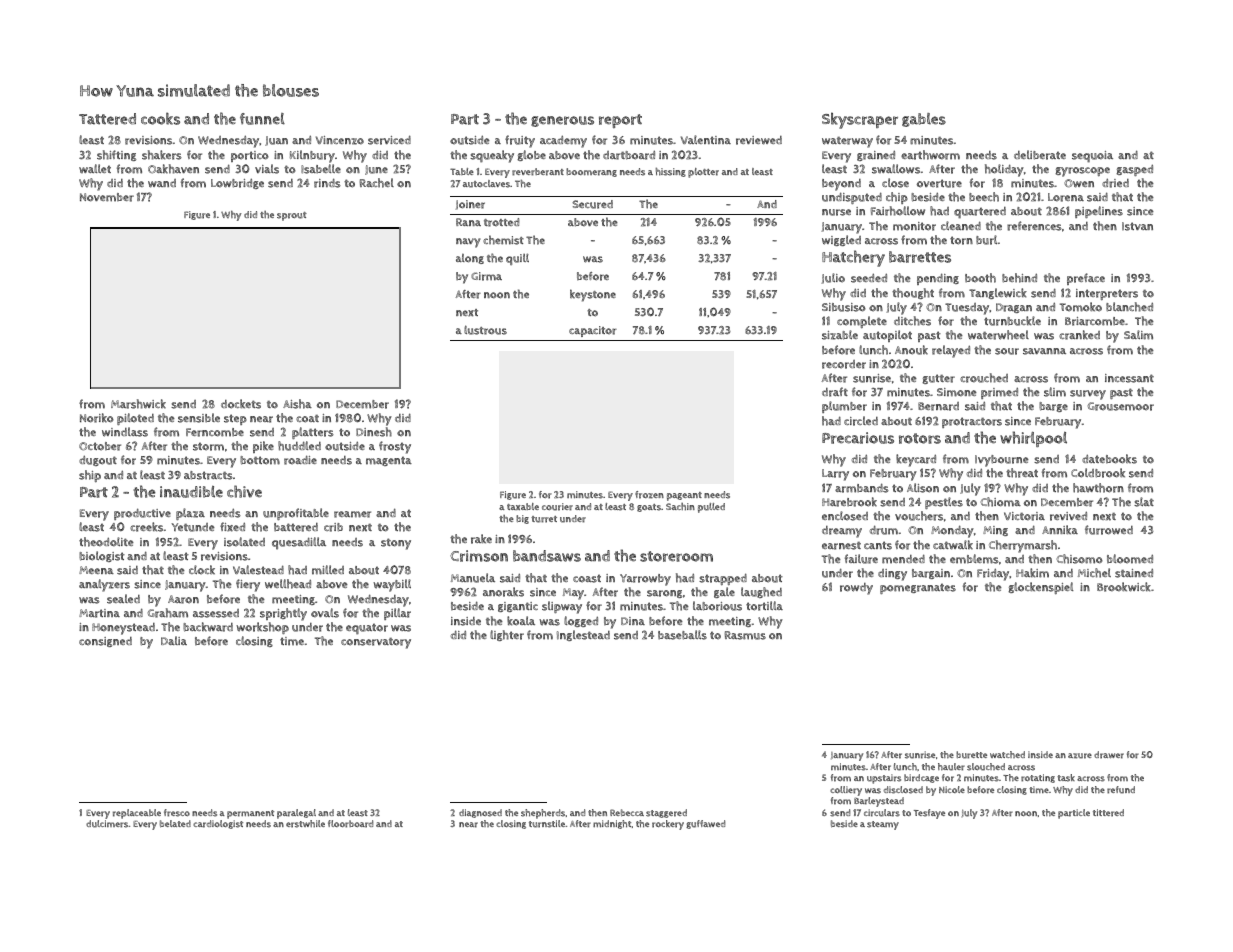  What do you see at coordinates (107, 197) in the page?
I see `November` at bounding box center [107, 197].
